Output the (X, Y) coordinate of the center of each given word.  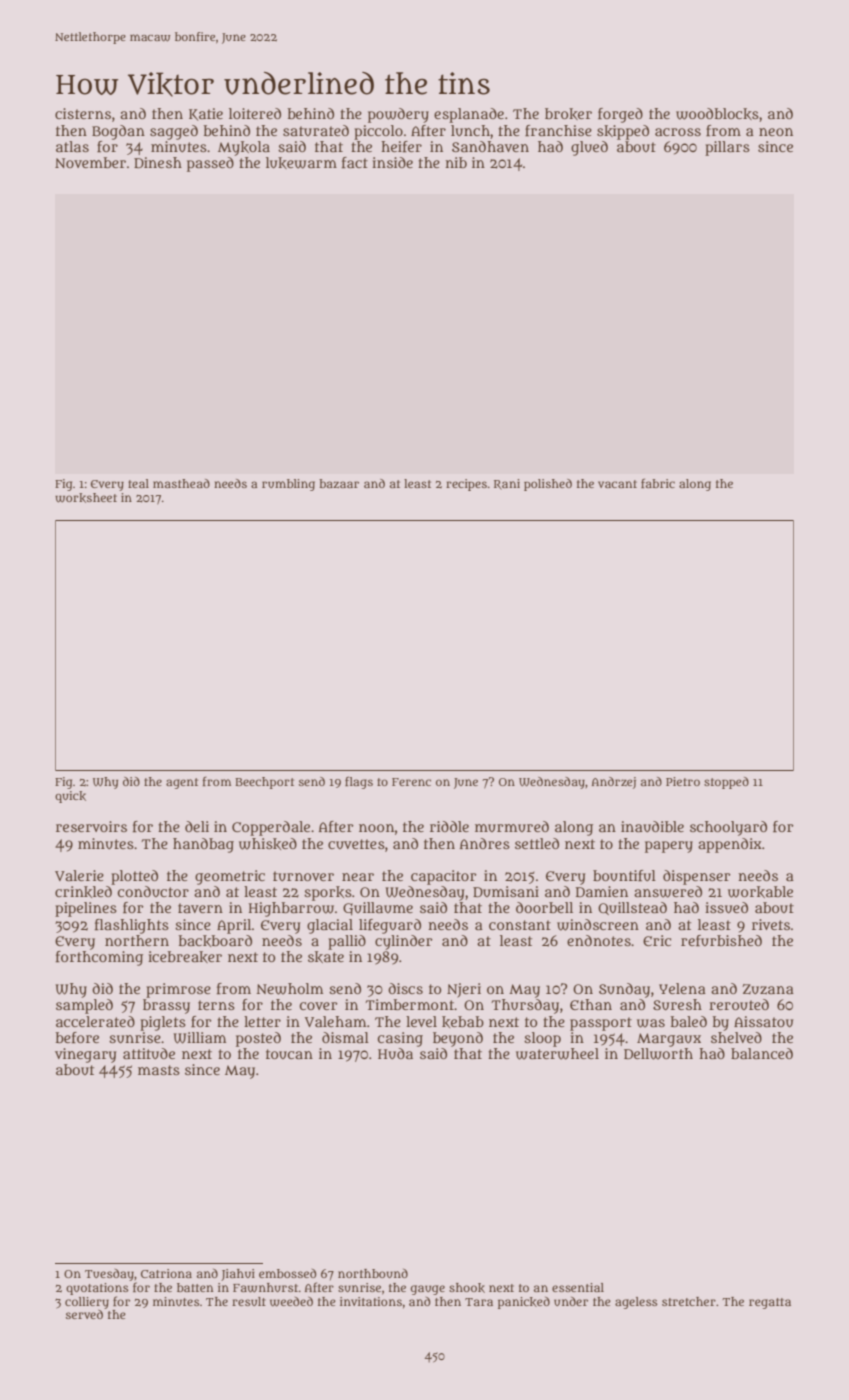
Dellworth (658, 1054)
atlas (72, 146)
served (84, 1314)
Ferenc (411, 782)
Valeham (335, 1021)
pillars (727, 148)
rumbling (288, 485)
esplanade (469, 115)
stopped (726, 783)
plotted (134, 877)
